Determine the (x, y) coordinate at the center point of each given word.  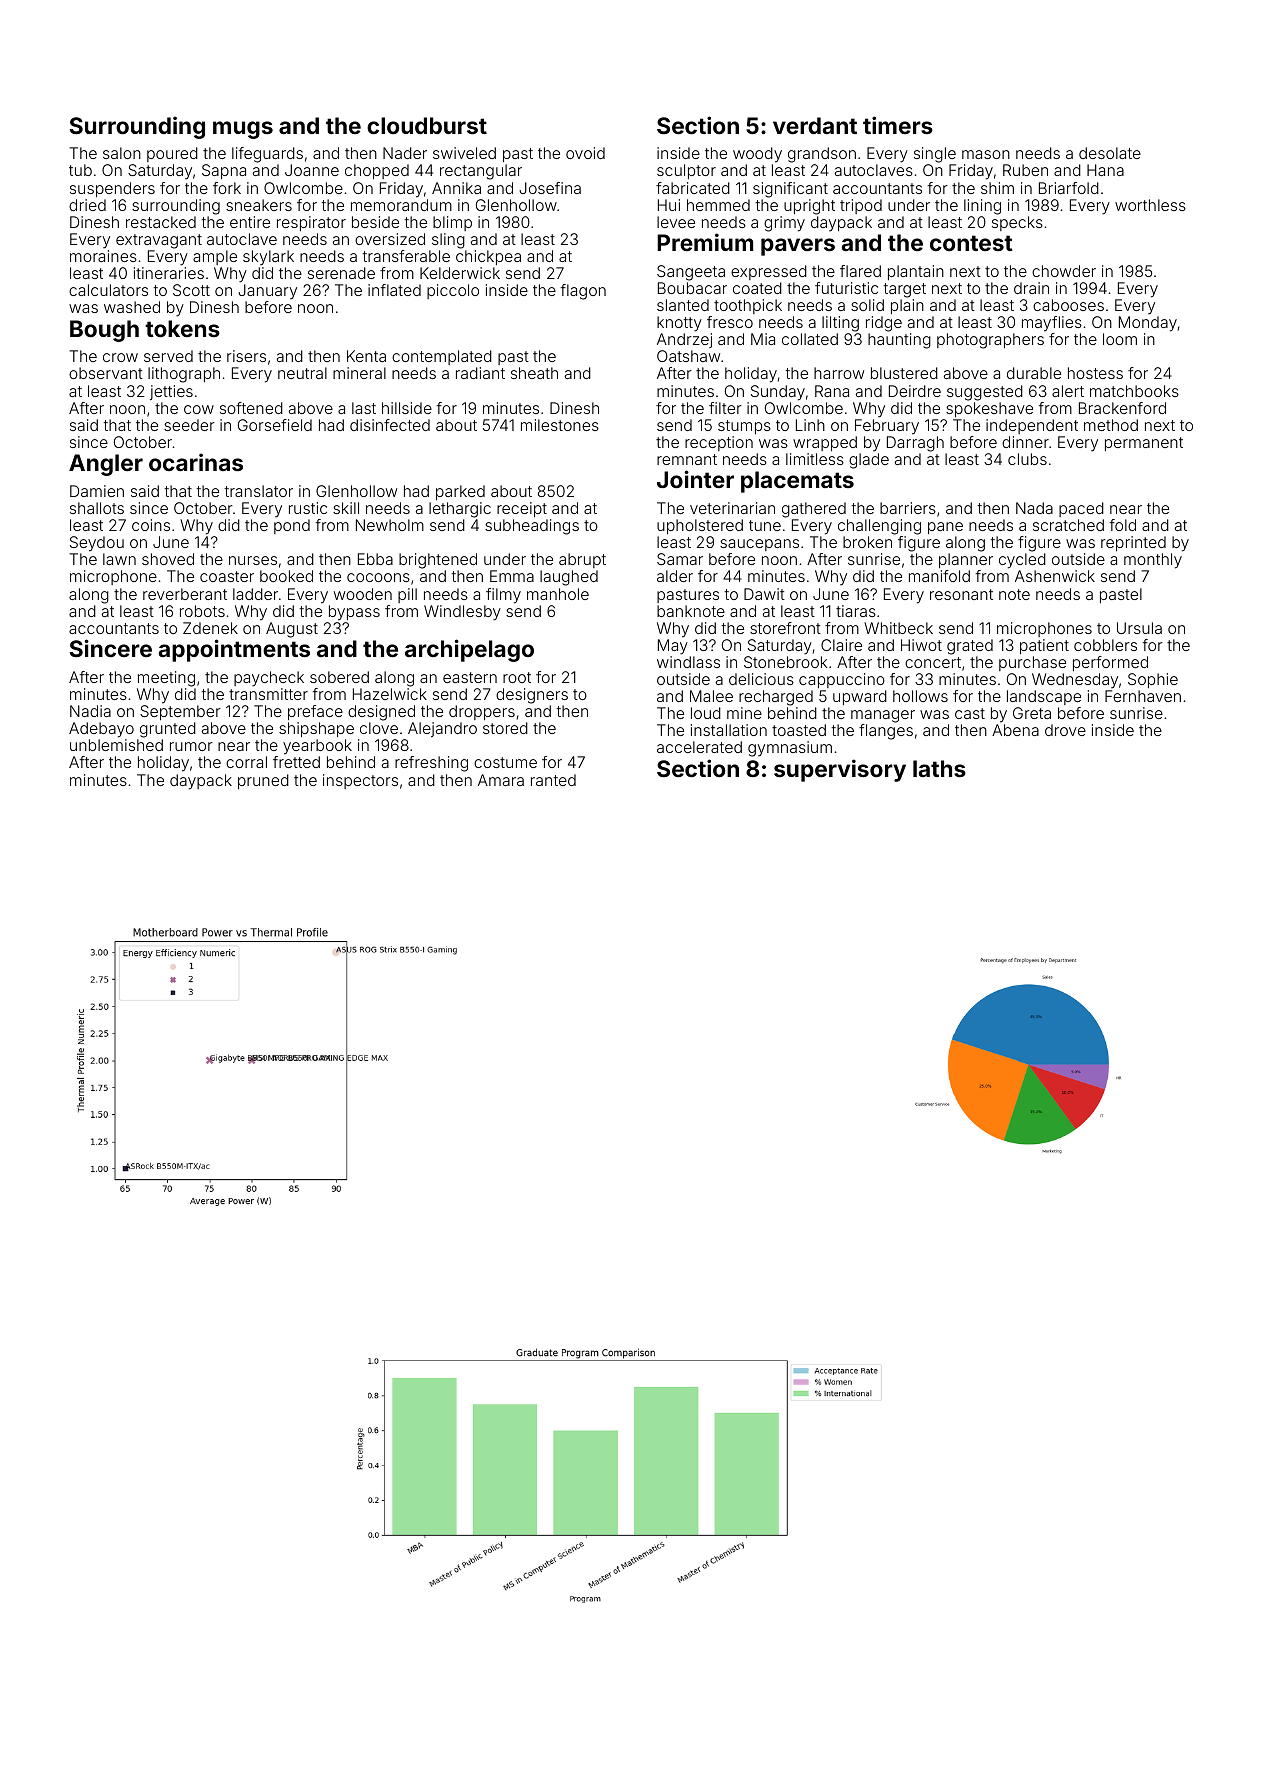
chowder (1064, 271)
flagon (583, 292)
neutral (302, 373)
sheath (534, 373)
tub (80, 170)
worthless (1150, 205)
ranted (553, 780)
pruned (263, 781)
